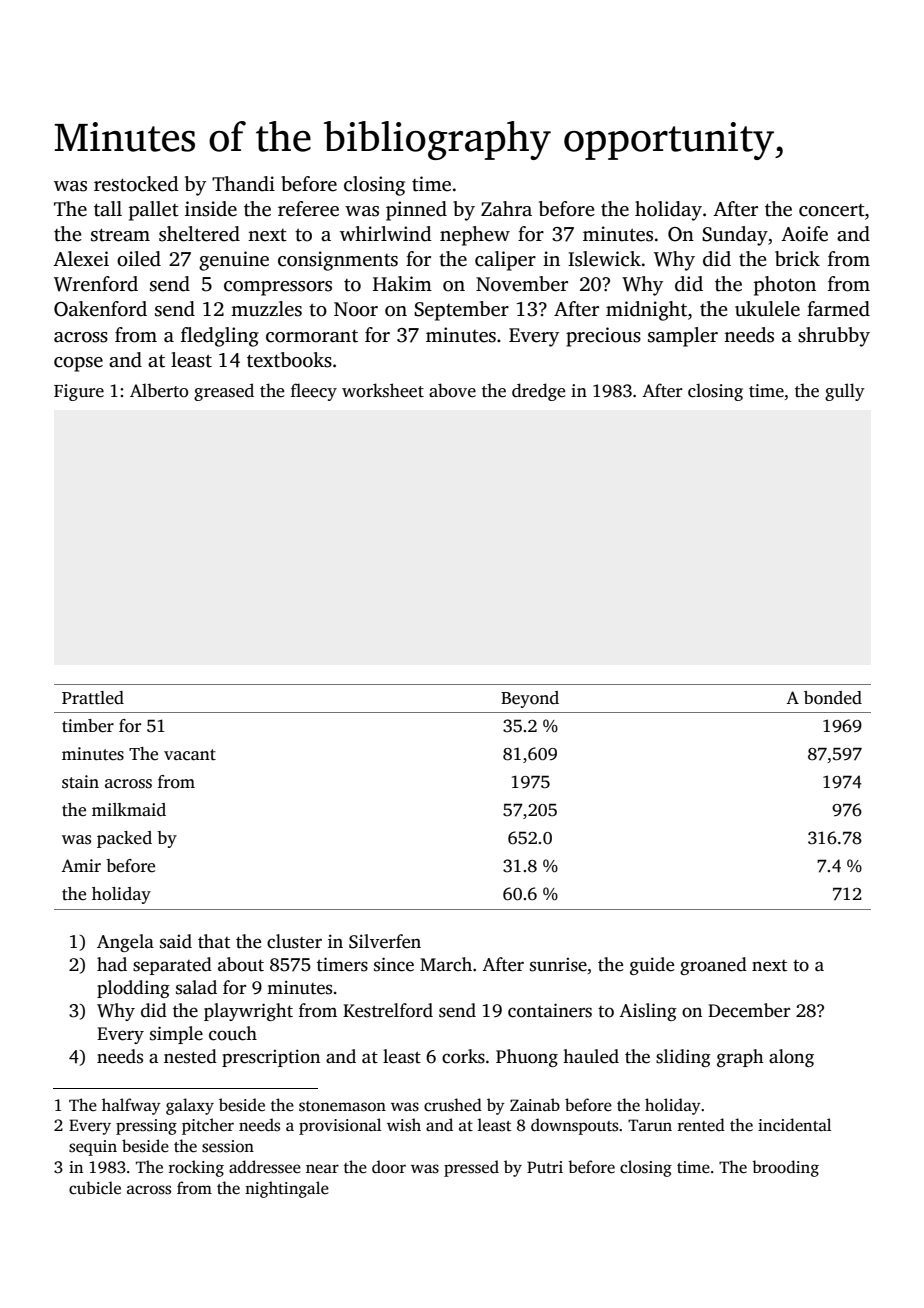  Describe the element at coordinates (93, 698) in the page. I see `Prattled` at that location.
